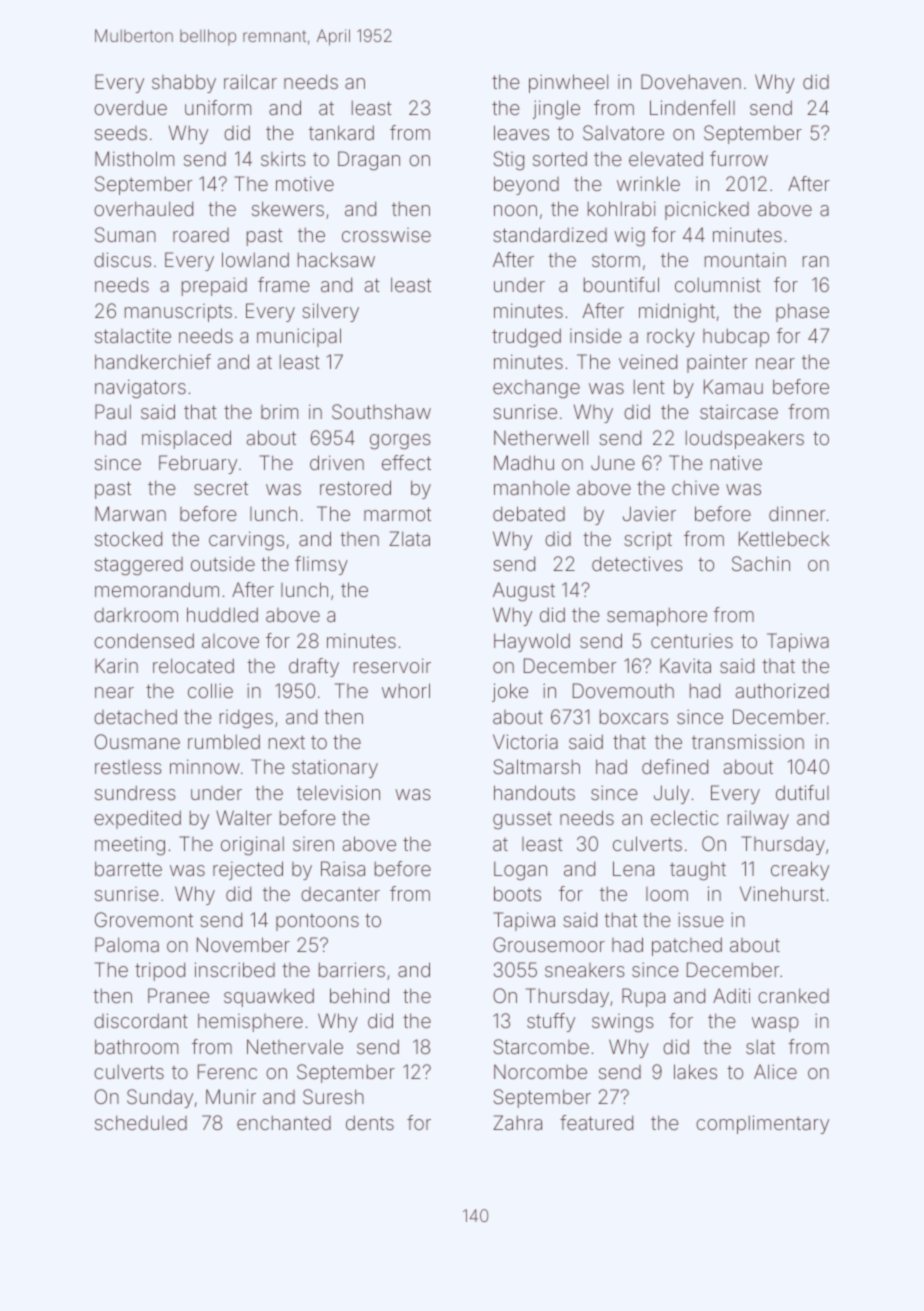 The image size is (924, 1311). I want to click on alcove, so click(230, 641).
